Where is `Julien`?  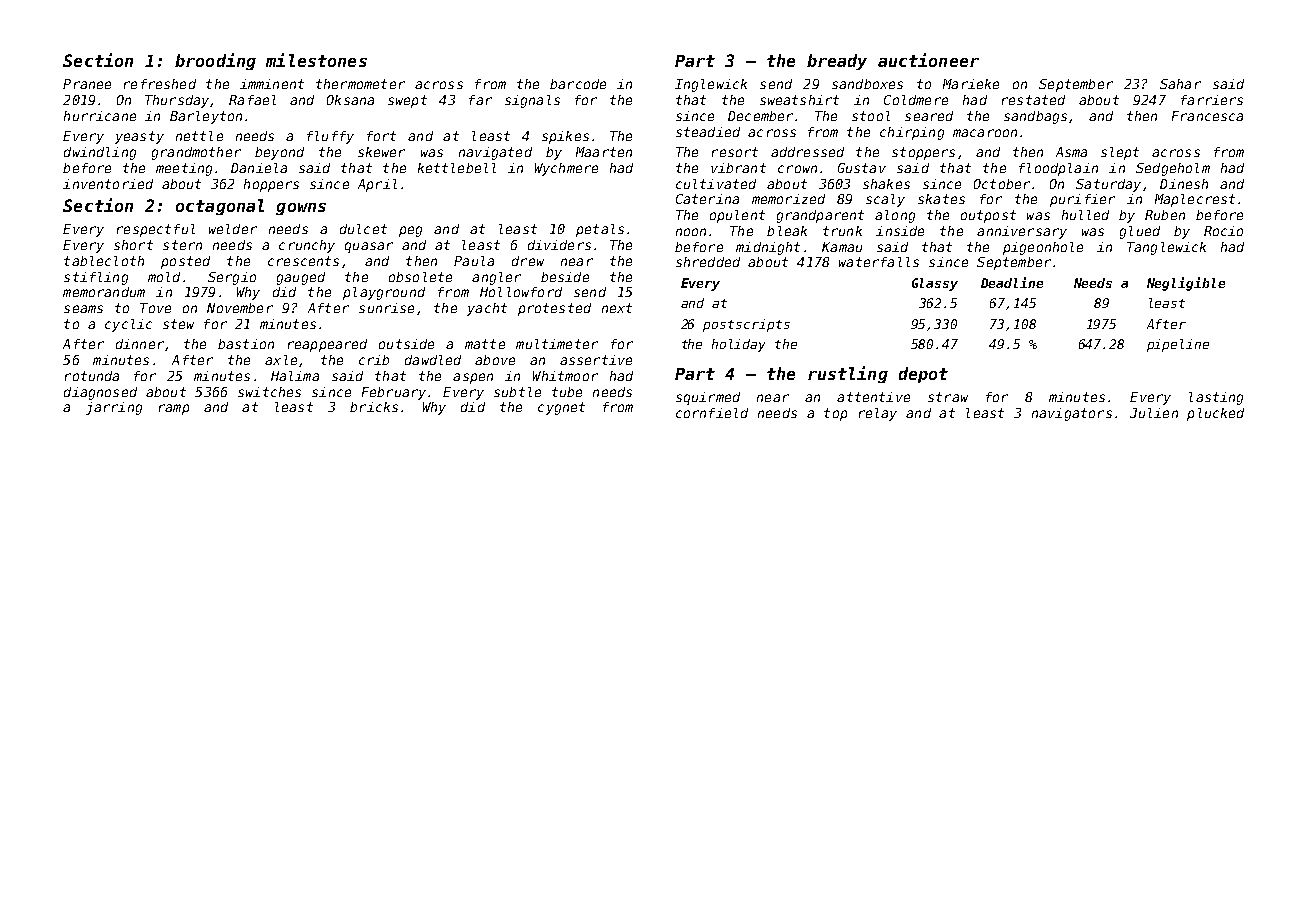
Julien is located at coordinates (1154, 413).
